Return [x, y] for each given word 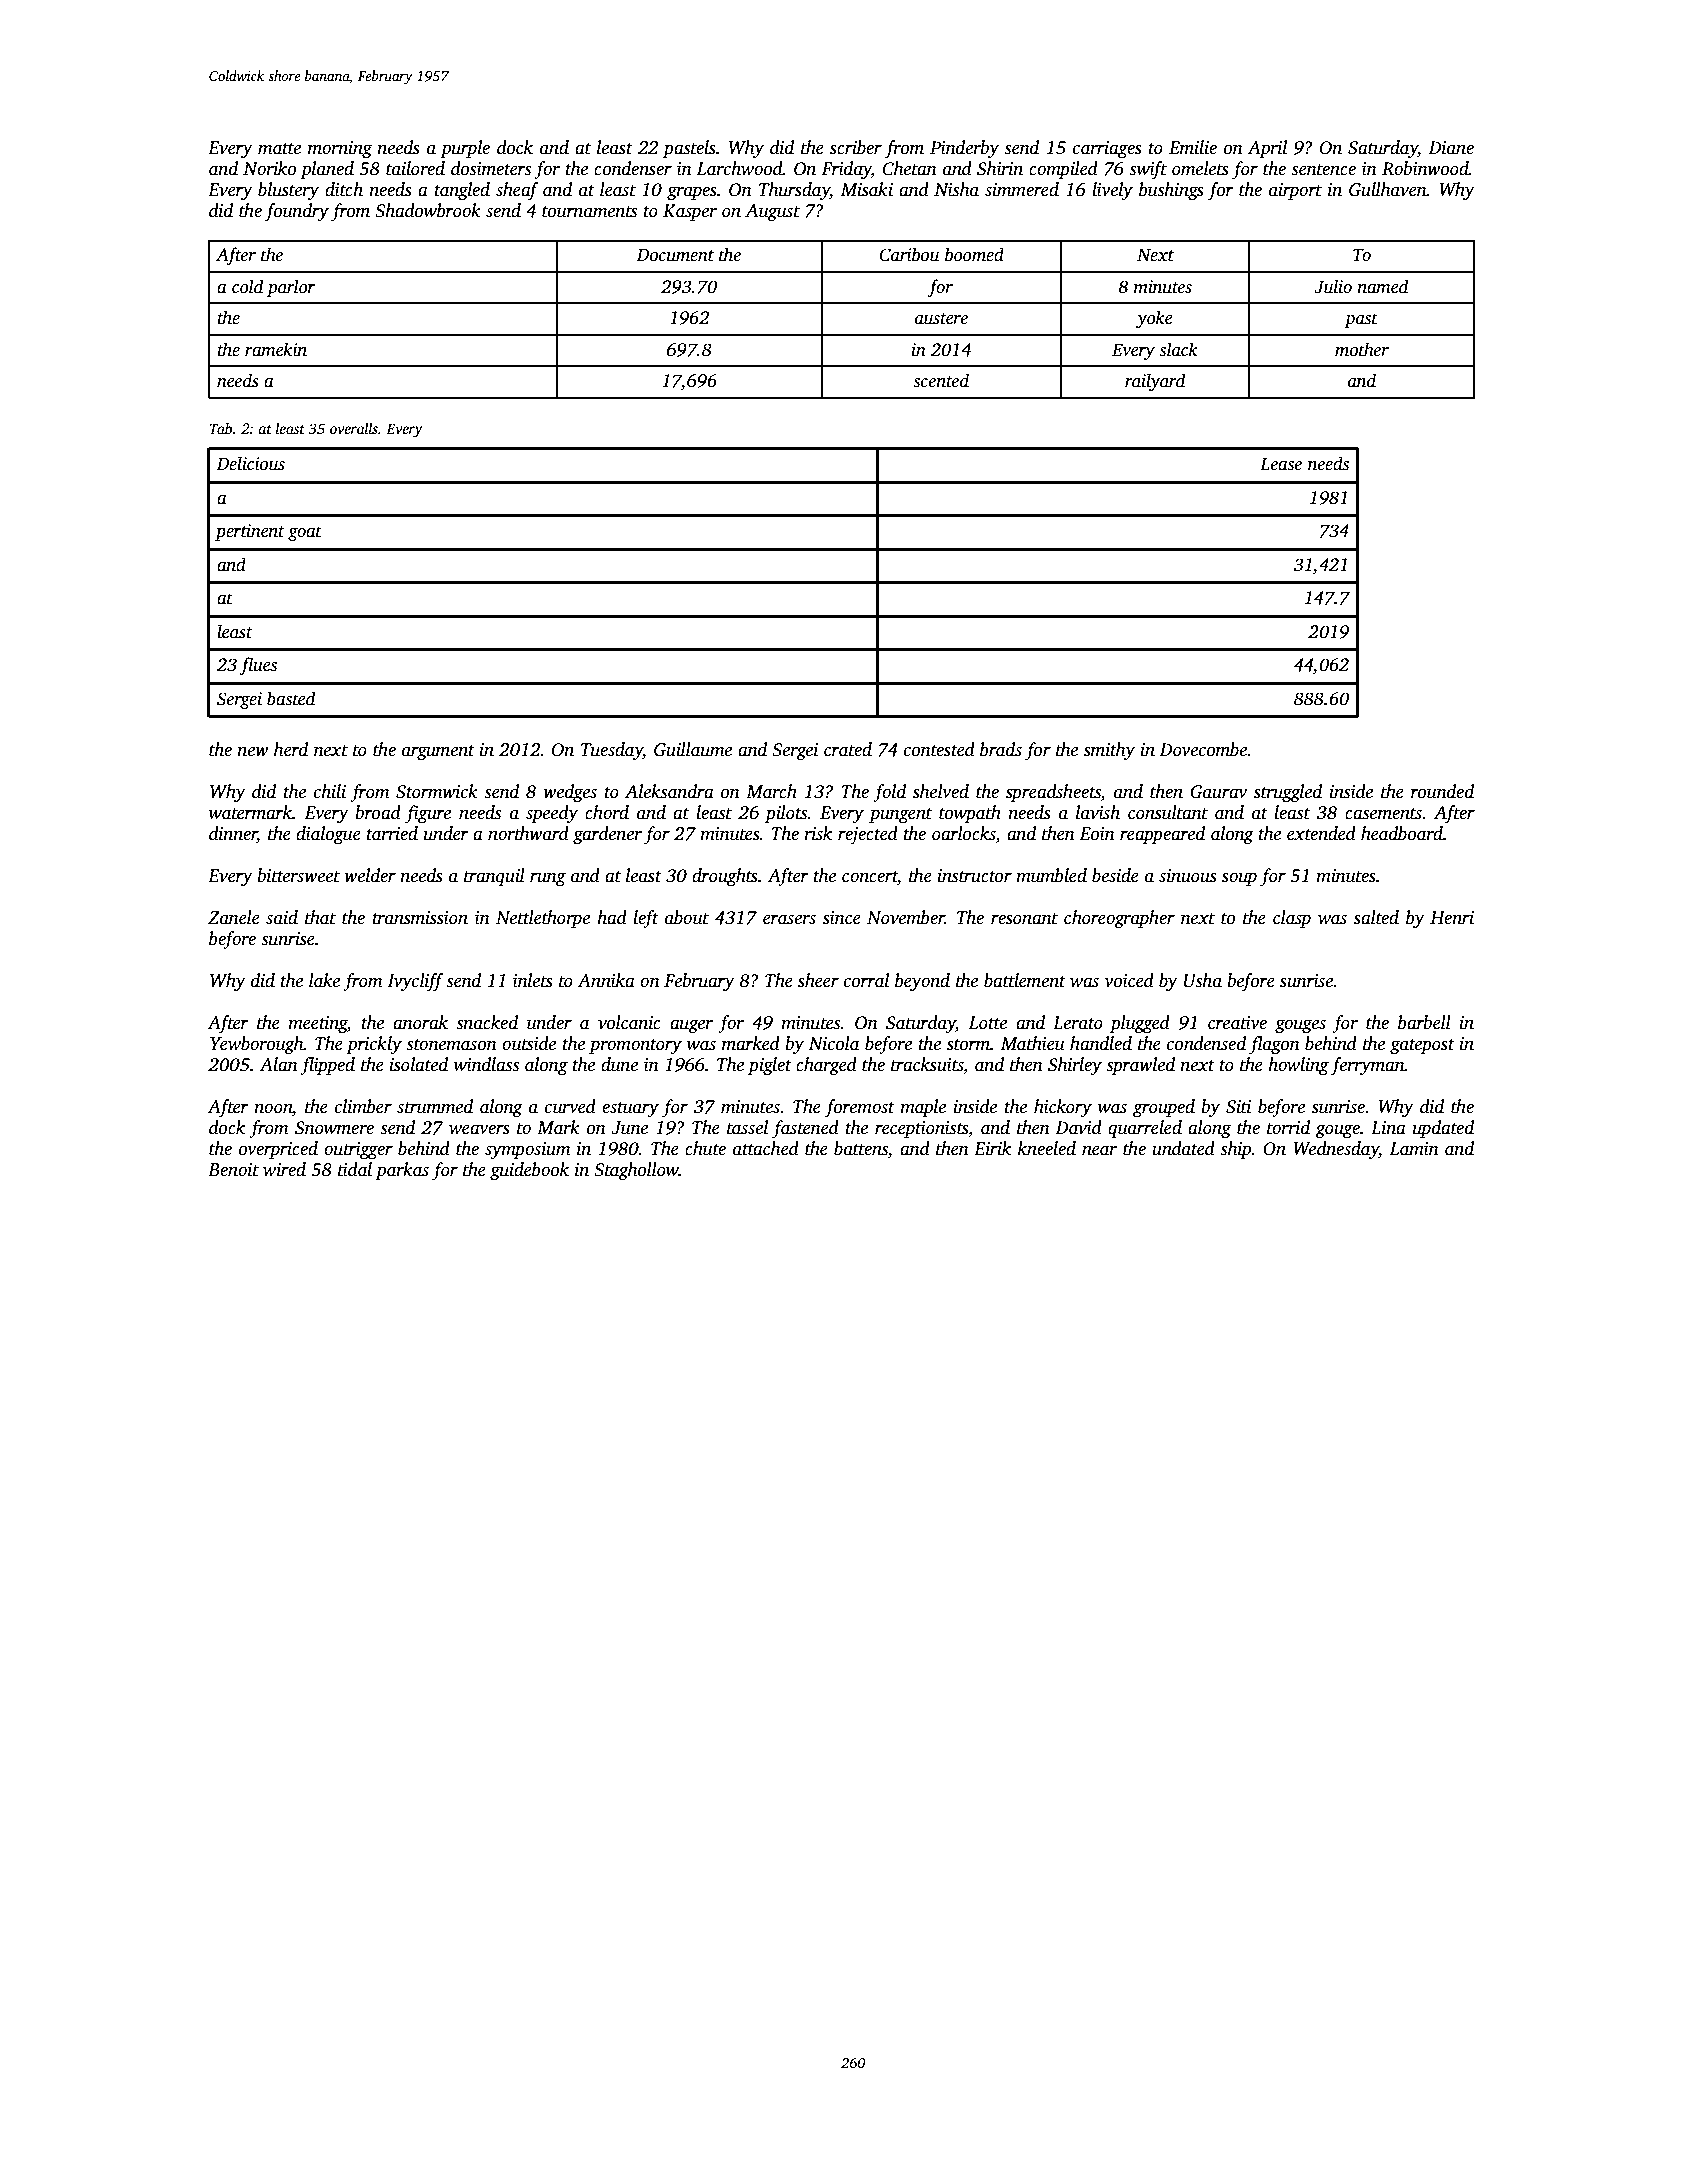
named [1383, 286]
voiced [1129, 980]
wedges [570, 793]
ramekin [276, 349]
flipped [327, 1066]
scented [941, 380]
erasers [789, 919]
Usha [1203, 980]
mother [1362, 349]
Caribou [909, 254]
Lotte [987, 1023]
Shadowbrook [428, 210]
